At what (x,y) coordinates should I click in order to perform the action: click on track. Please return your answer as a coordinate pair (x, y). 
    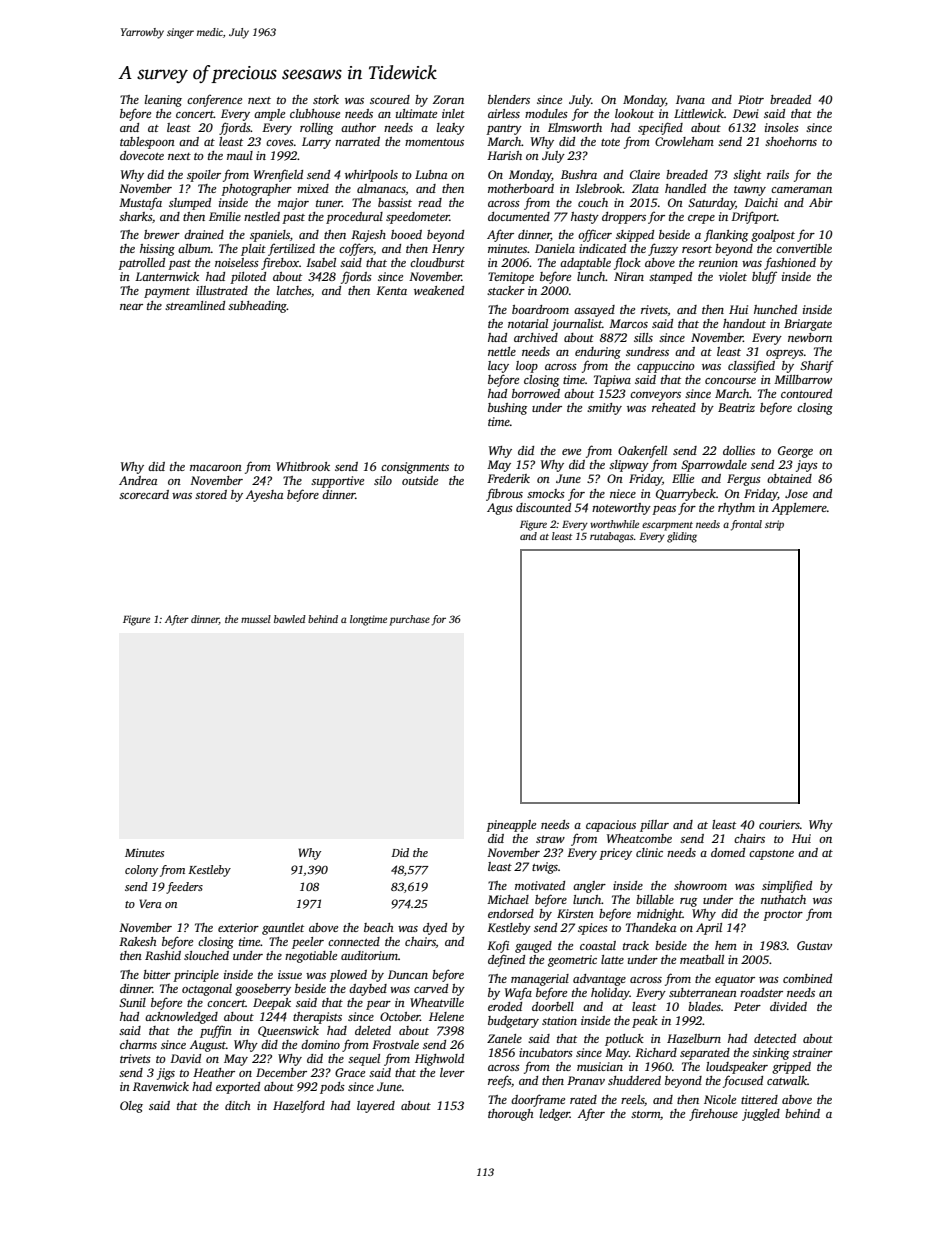
    Looking at the image, I should click on (636, 945).
